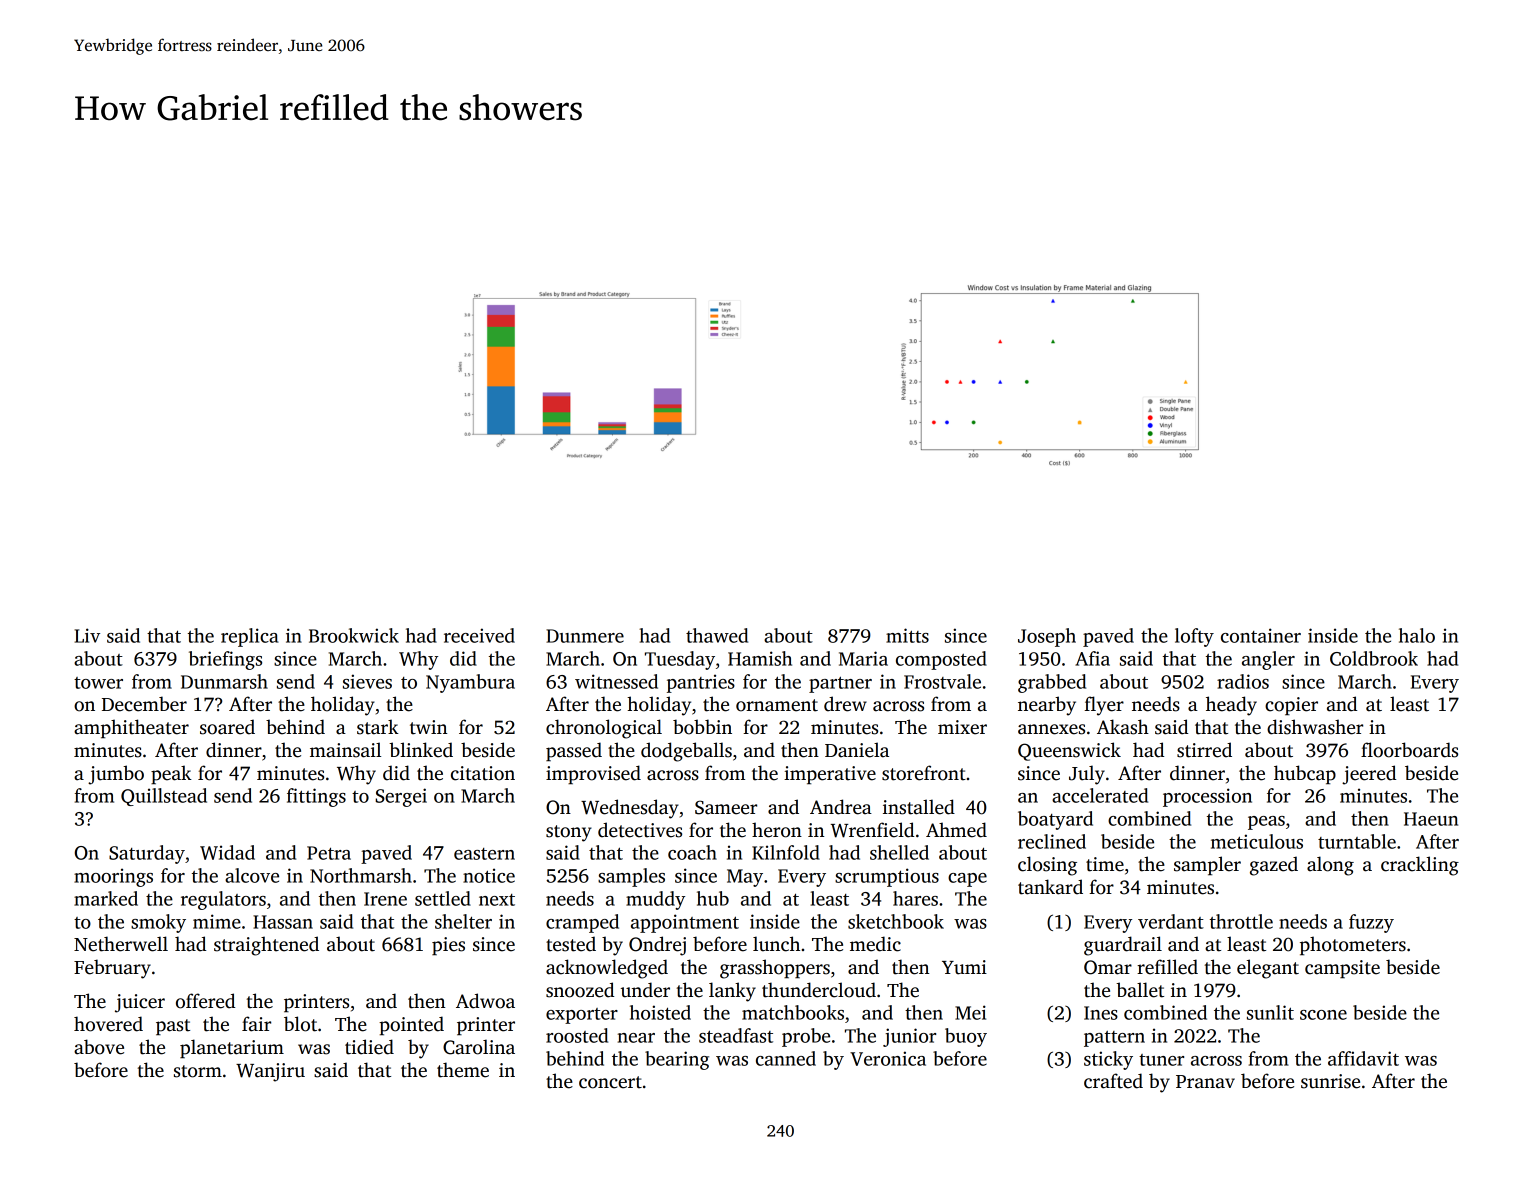 The image size is (1533, 1185). I want to click on installed, so click(919, 807).
